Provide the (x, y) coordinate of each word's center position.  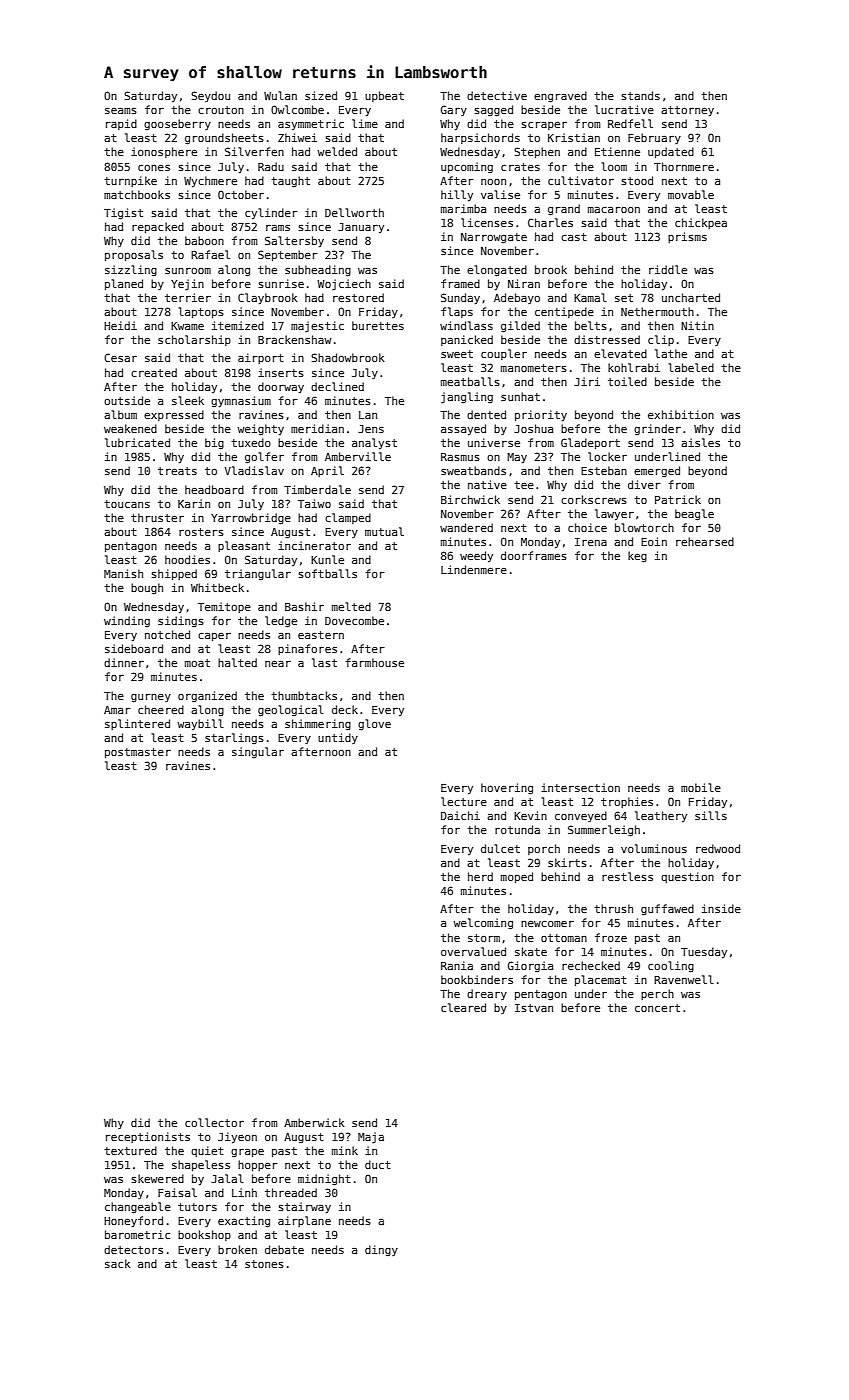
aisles (700, 442)
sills (711, 815)
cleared (463, 1007)
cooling (671, 966)
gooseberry (177, 124)
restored (358, 297)
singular (258, 752)
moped (517, 877)
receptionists (148, 1137)
